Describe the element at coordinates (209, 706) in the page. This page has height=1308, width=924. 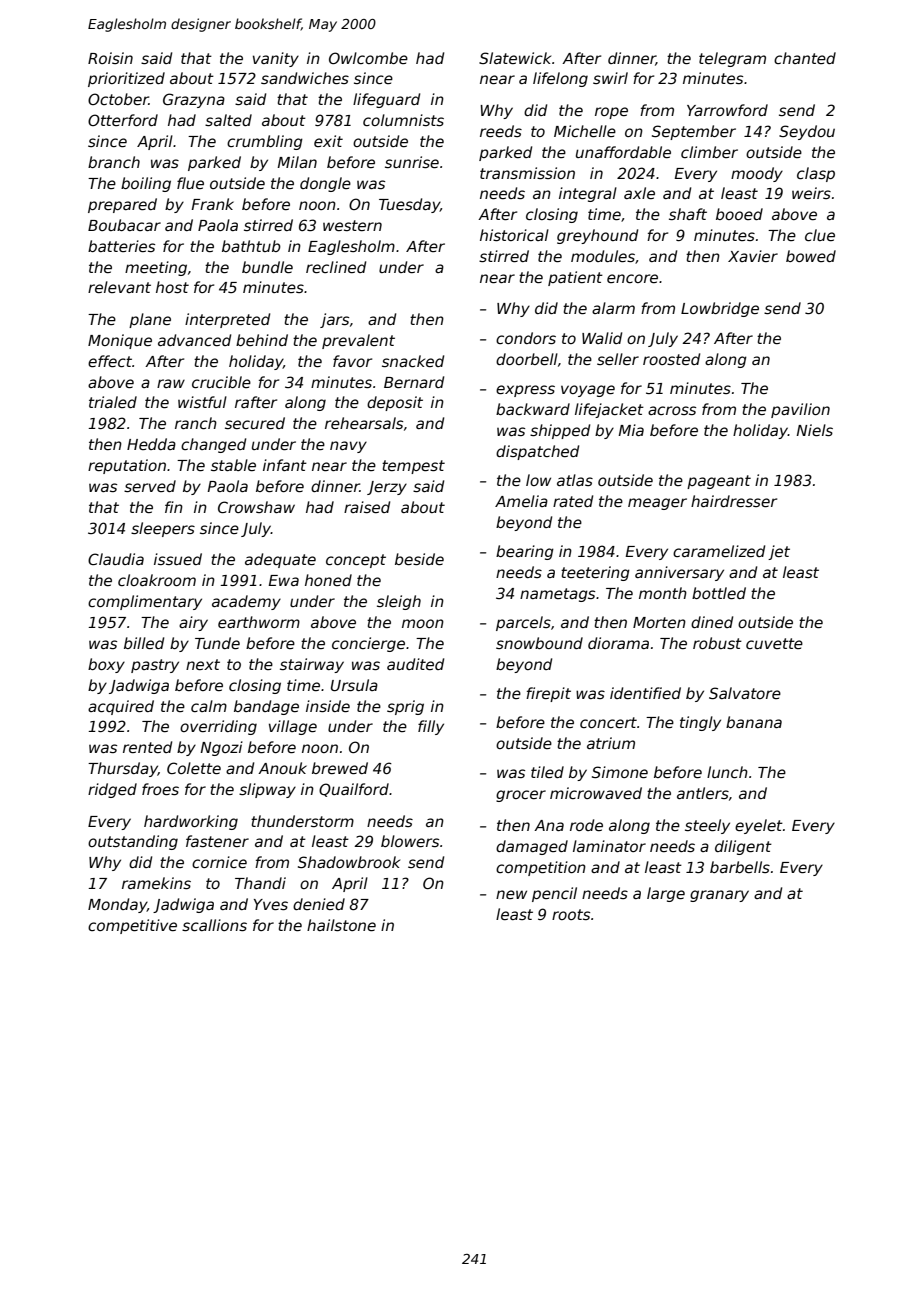
I see `calm` at that location.
